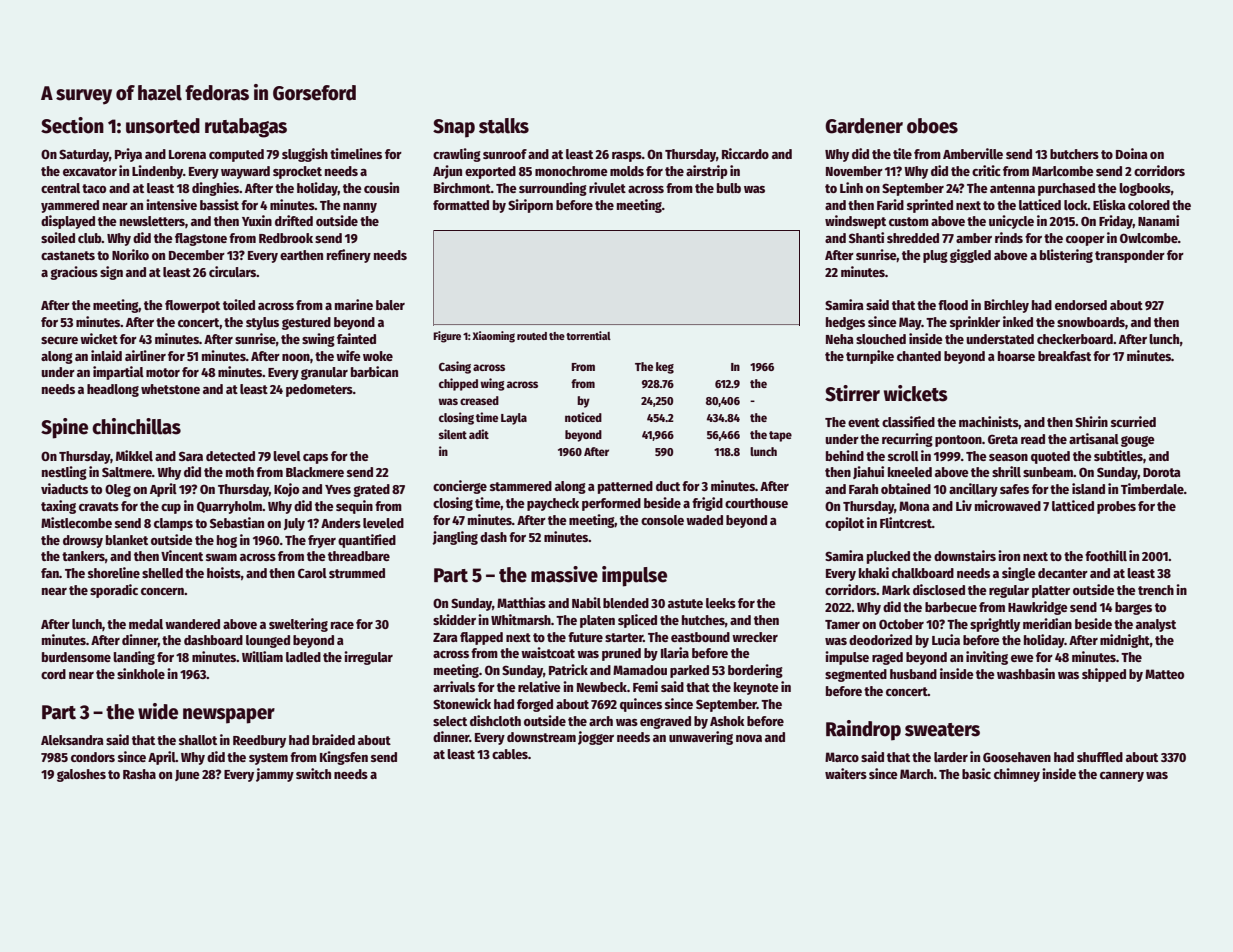 Image resolution: width=1233 pixels, height=952 pixels. Describe the element at coordinates (139, 774) in the page. I see `Rasha` at that location.
